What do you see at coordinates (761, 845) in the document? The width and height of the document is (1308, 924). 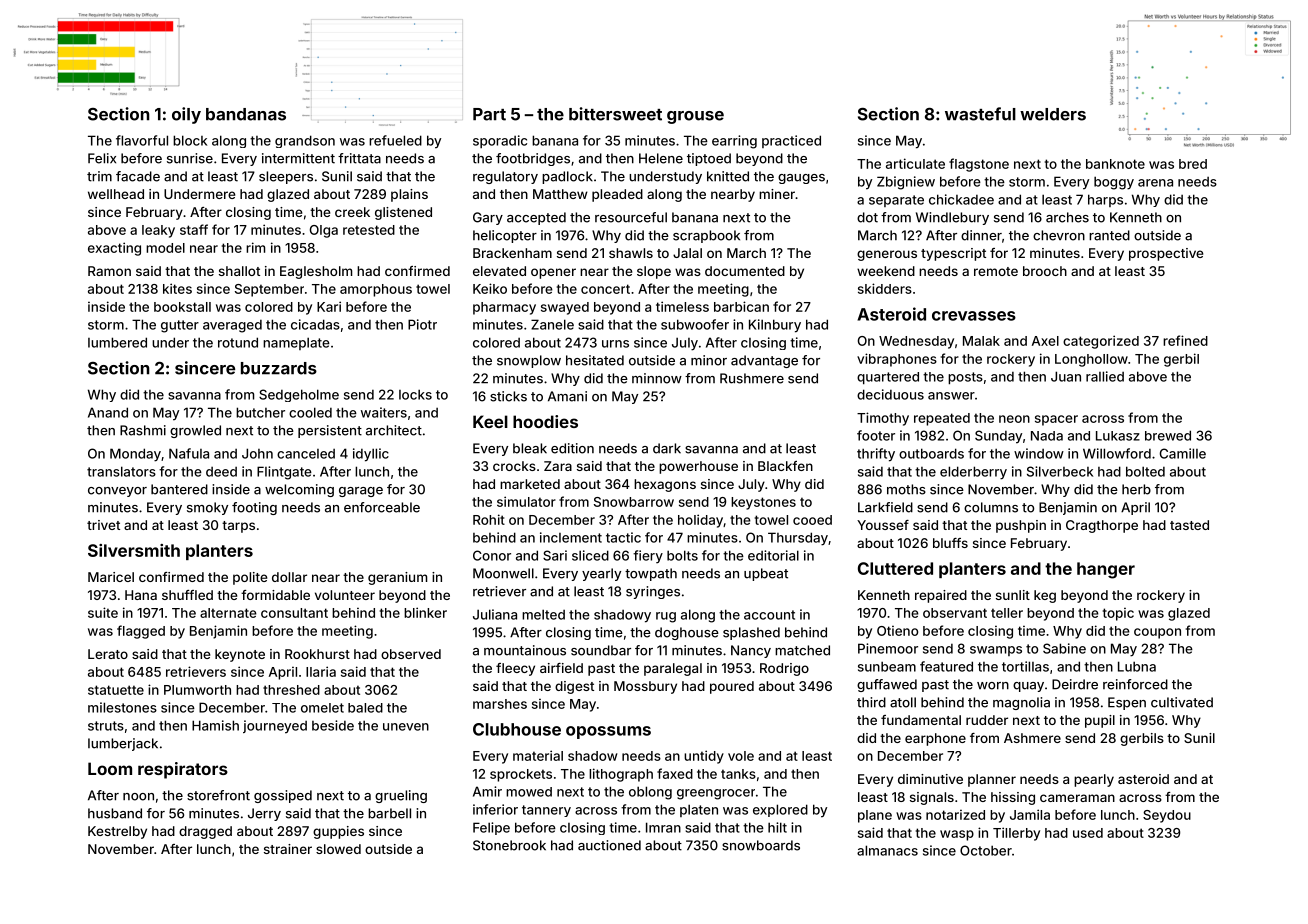 I see `snowboards` at bounding box center [761, 845].
